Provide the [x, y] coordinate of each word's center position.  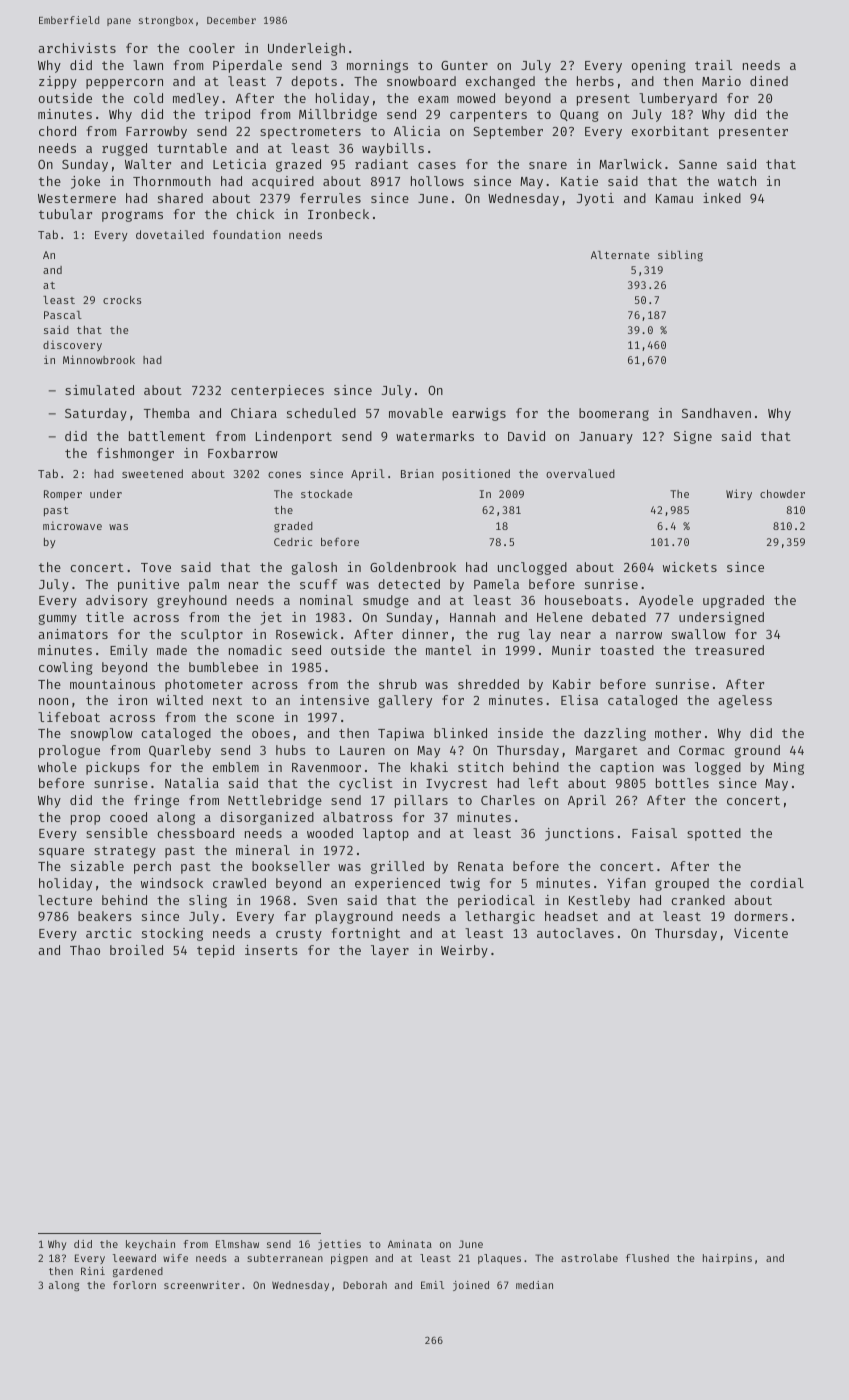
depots [314, 82]
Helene [560, 617]
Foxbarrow [243, 453]
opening [658, 66]
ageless [745, 701]
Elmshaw [237, 1244]
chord [57, 131]
